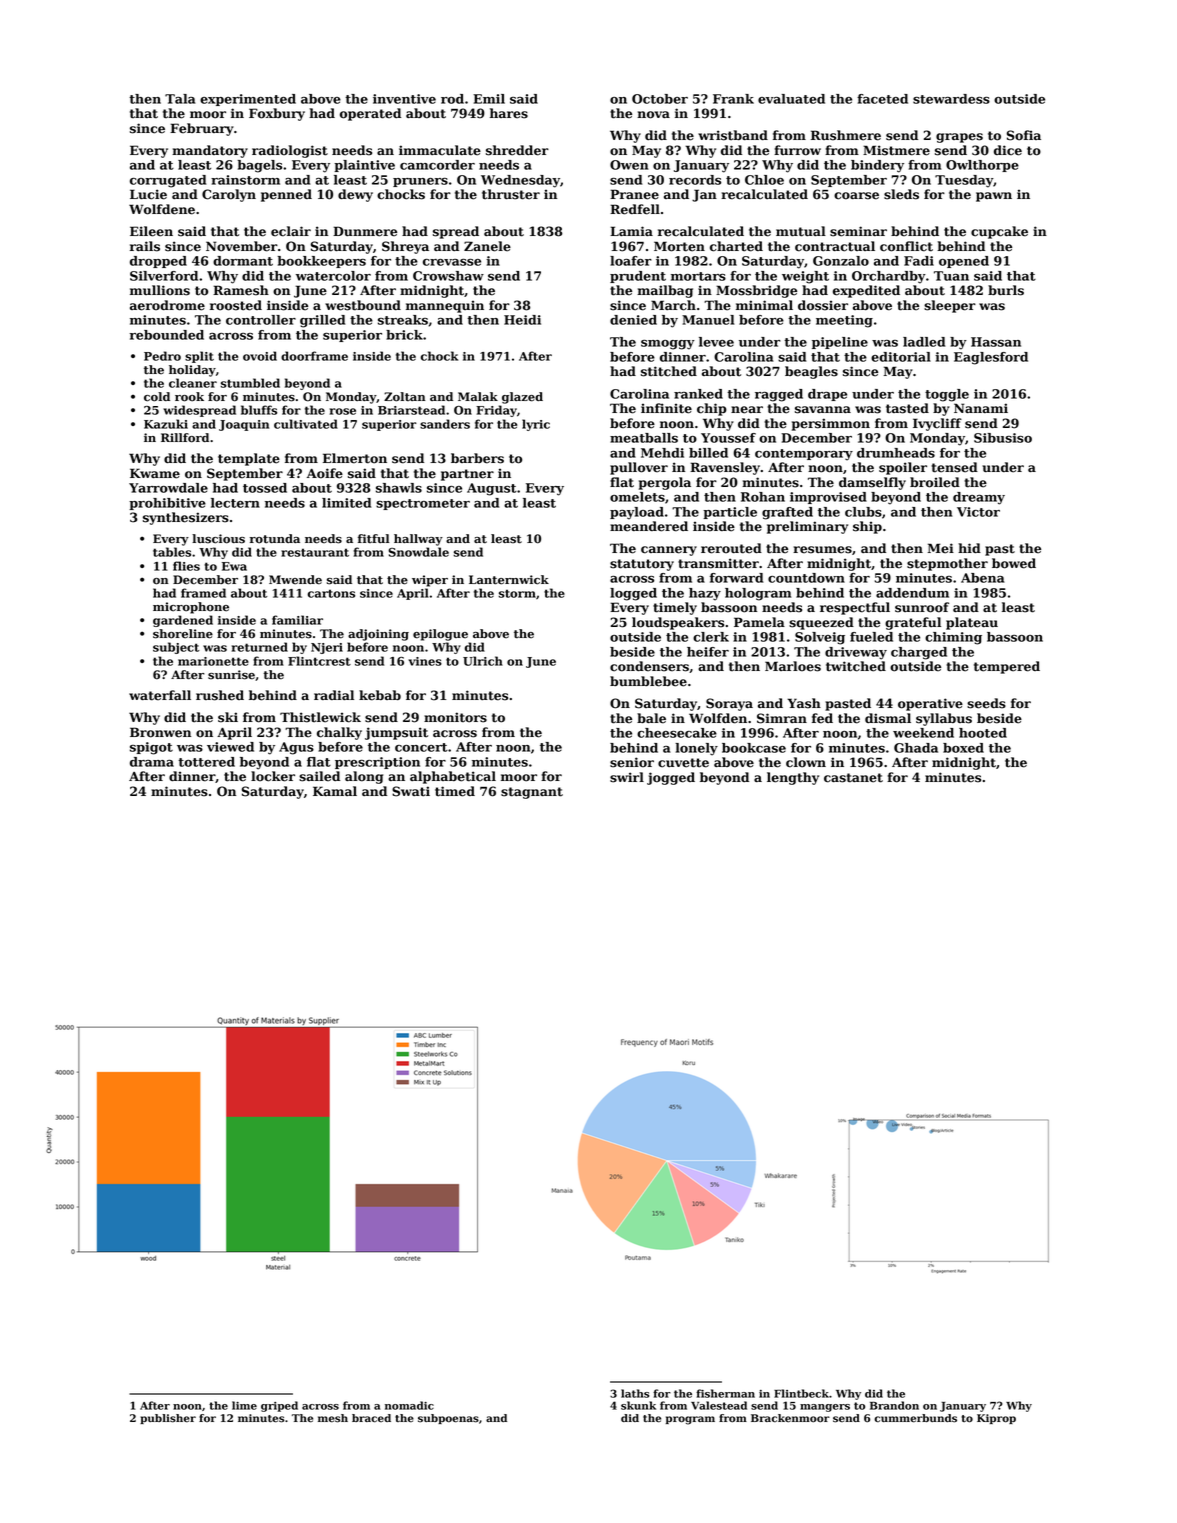 The image size is (1177, 1523). Describe the element at coordinates (635, 1393) in the document. I see `laths` at that location.
